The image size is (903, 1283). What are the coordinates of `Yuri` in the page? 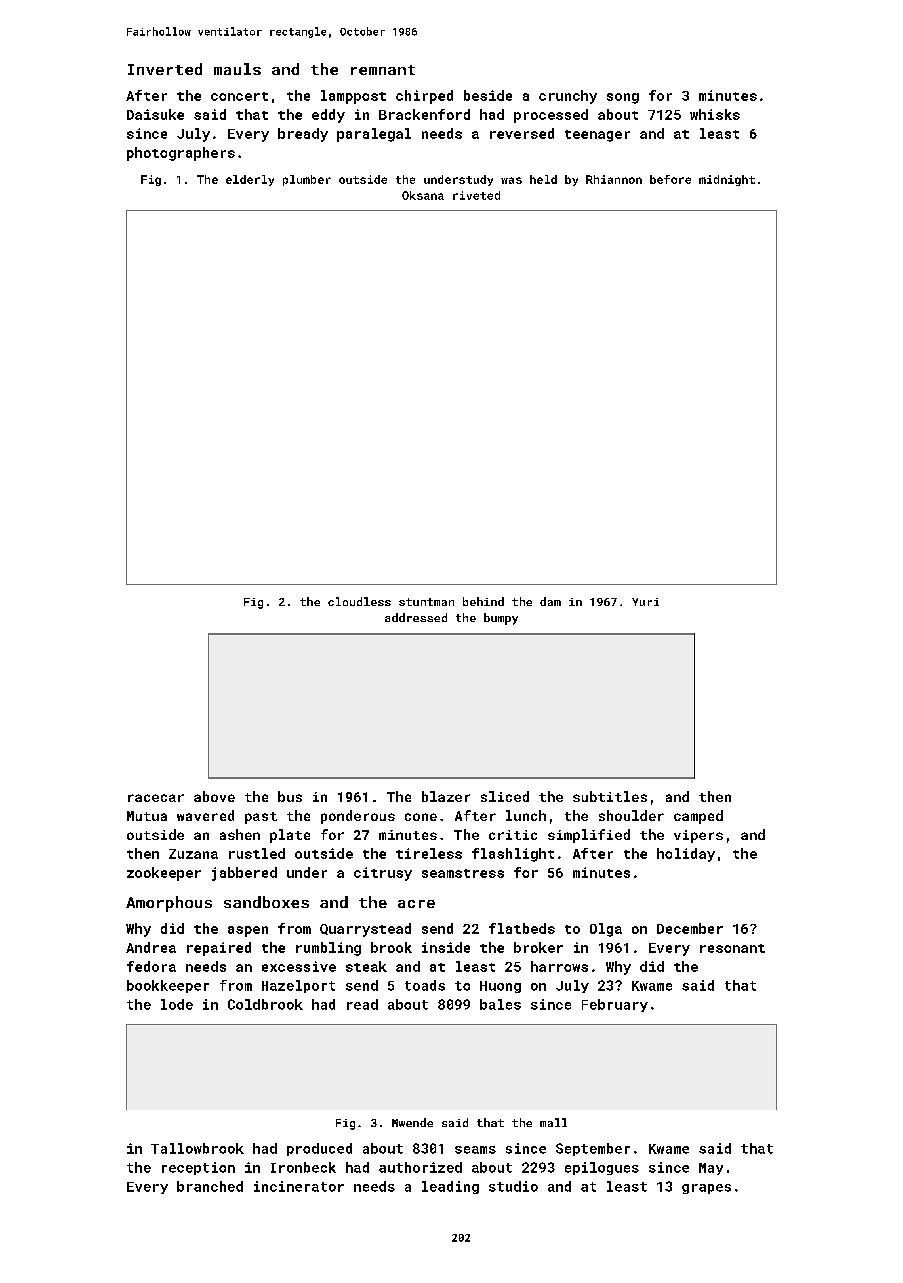 It's located at (645, 602).
